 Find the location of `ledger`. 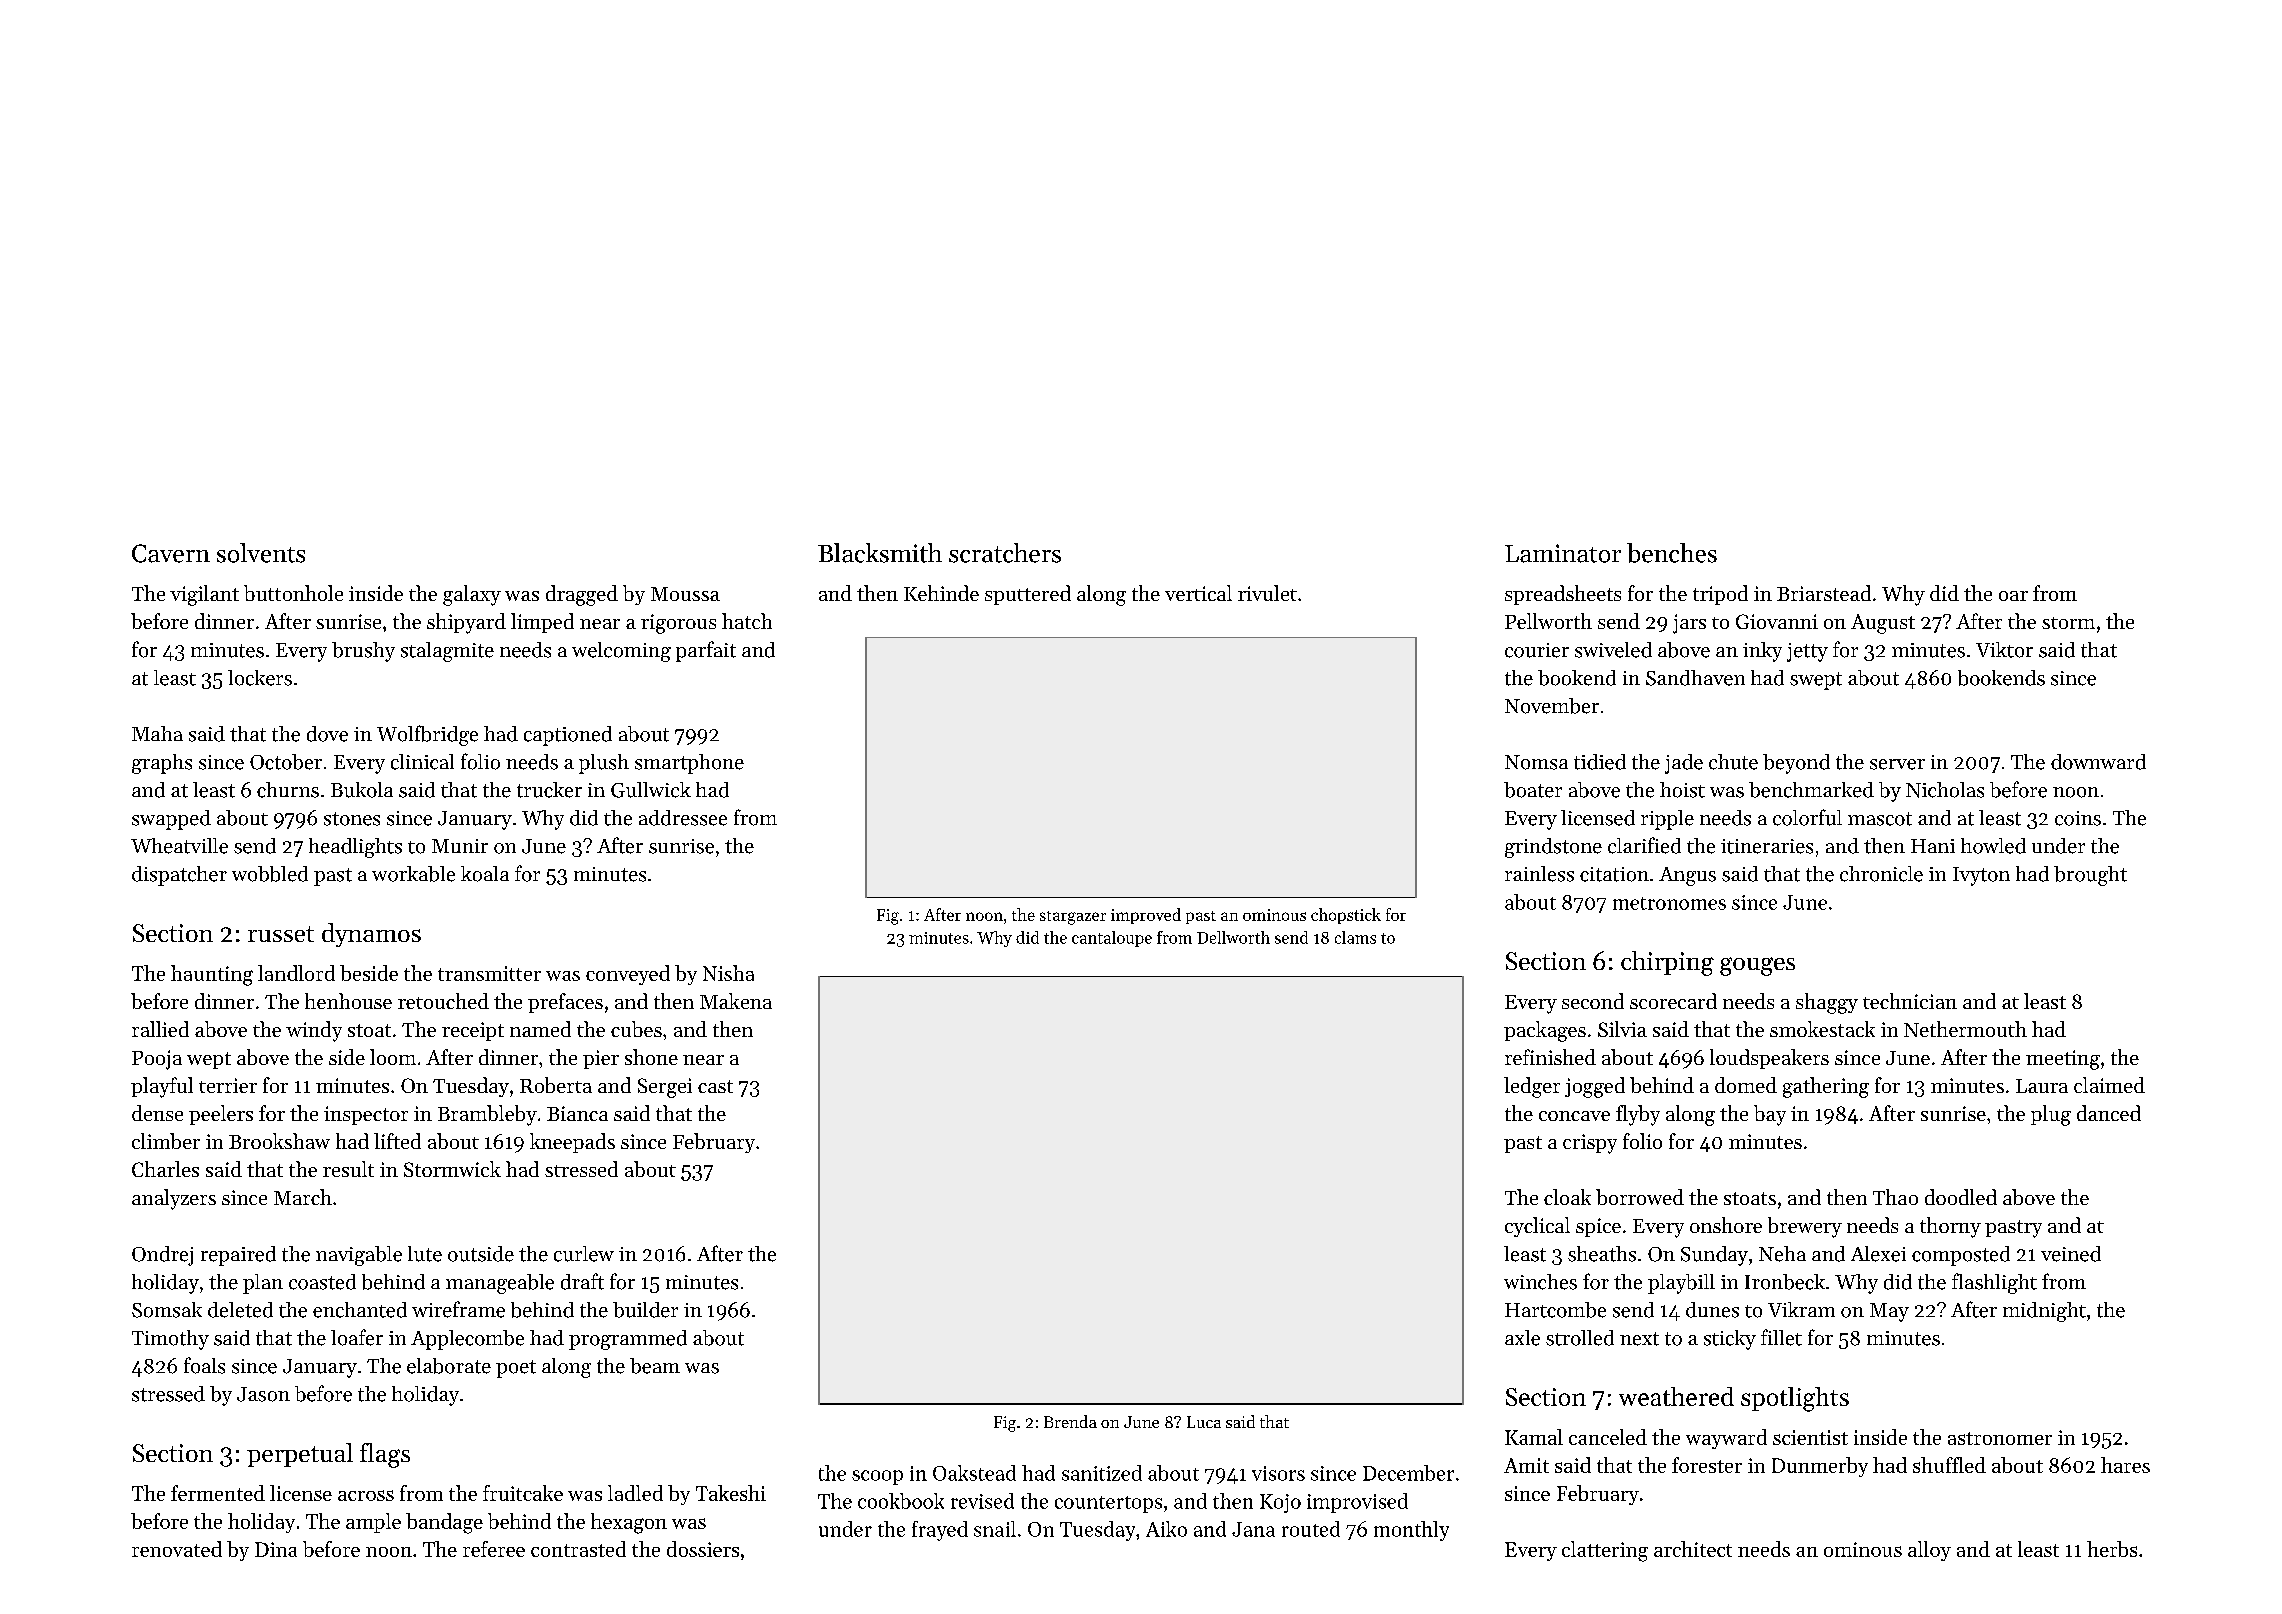

ledger is located at coordinates (1532, 1087).
